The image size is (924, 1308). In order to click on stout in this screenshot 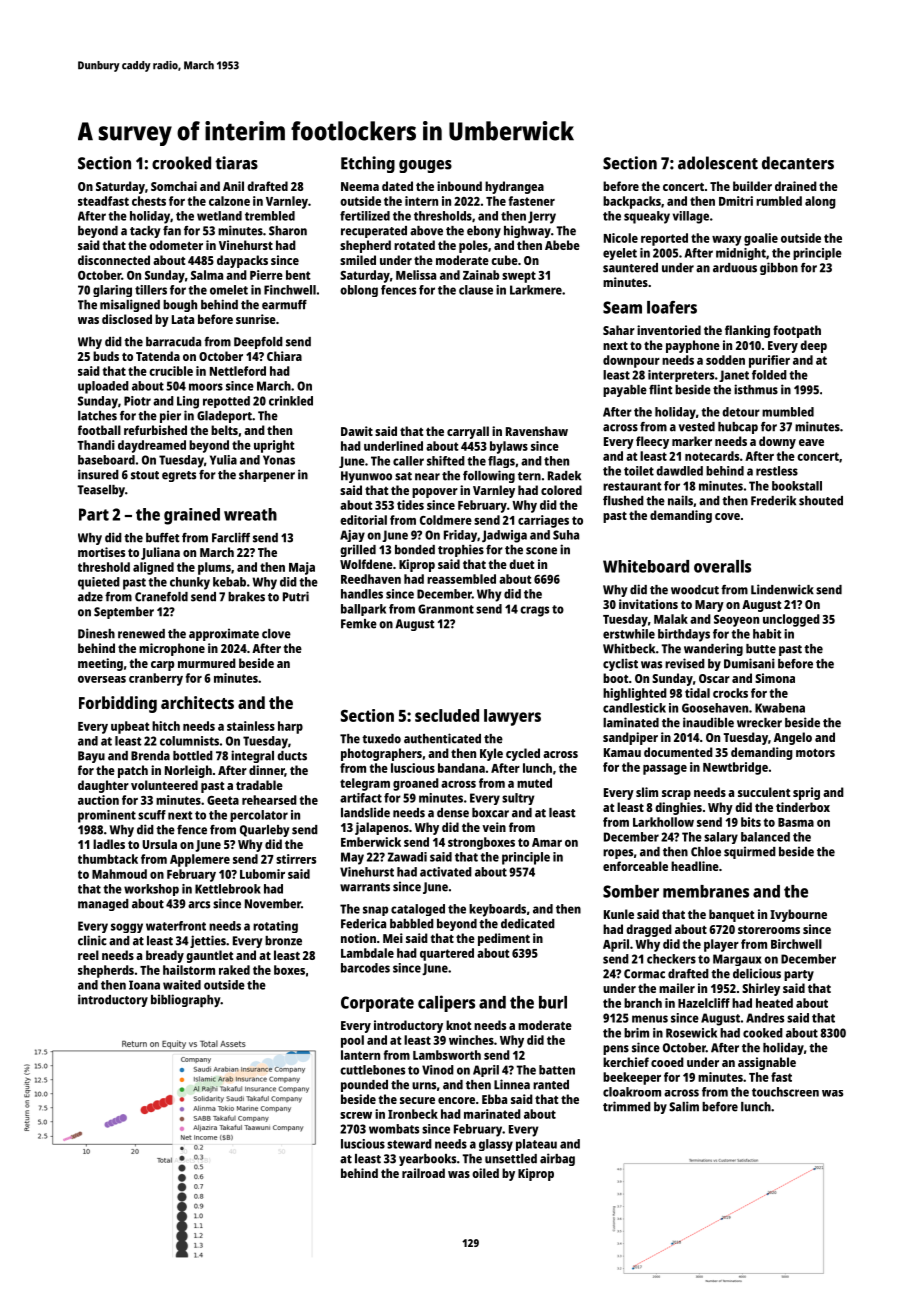, I will do `click(145, 475)`.
